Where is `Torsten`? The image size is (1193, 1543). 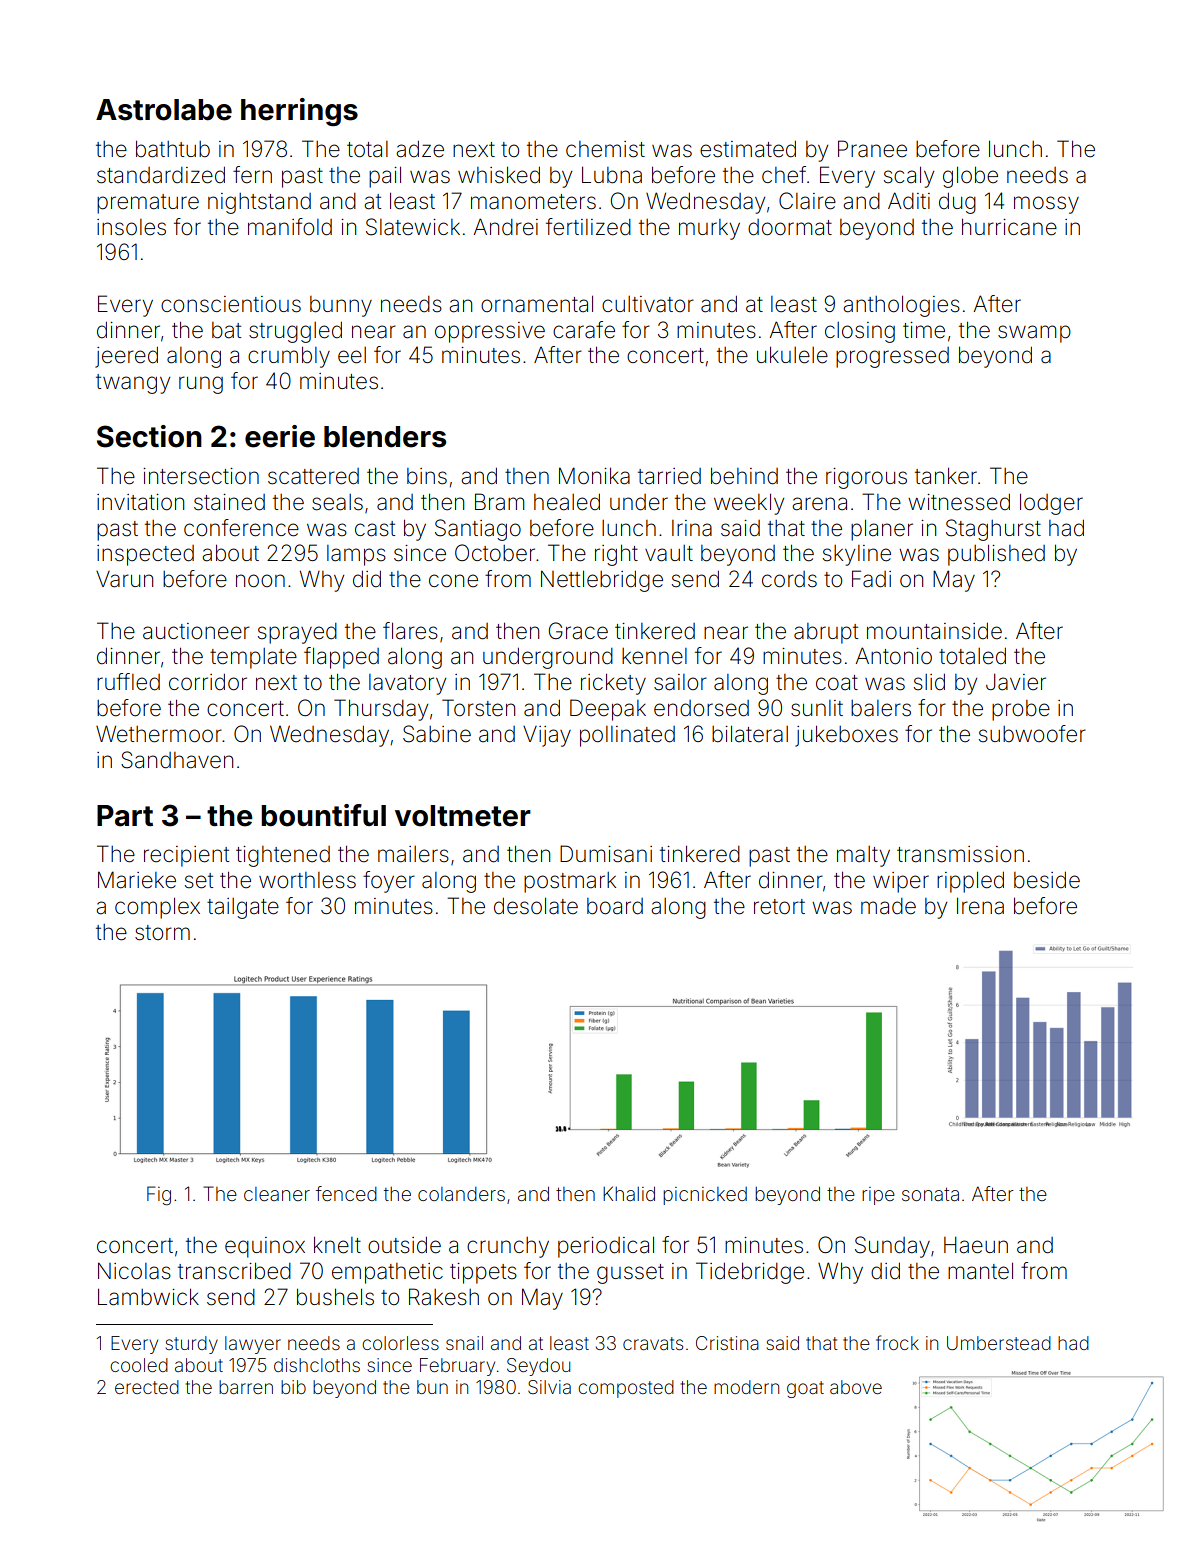 Torsten is located at coordinates (478, 708).
